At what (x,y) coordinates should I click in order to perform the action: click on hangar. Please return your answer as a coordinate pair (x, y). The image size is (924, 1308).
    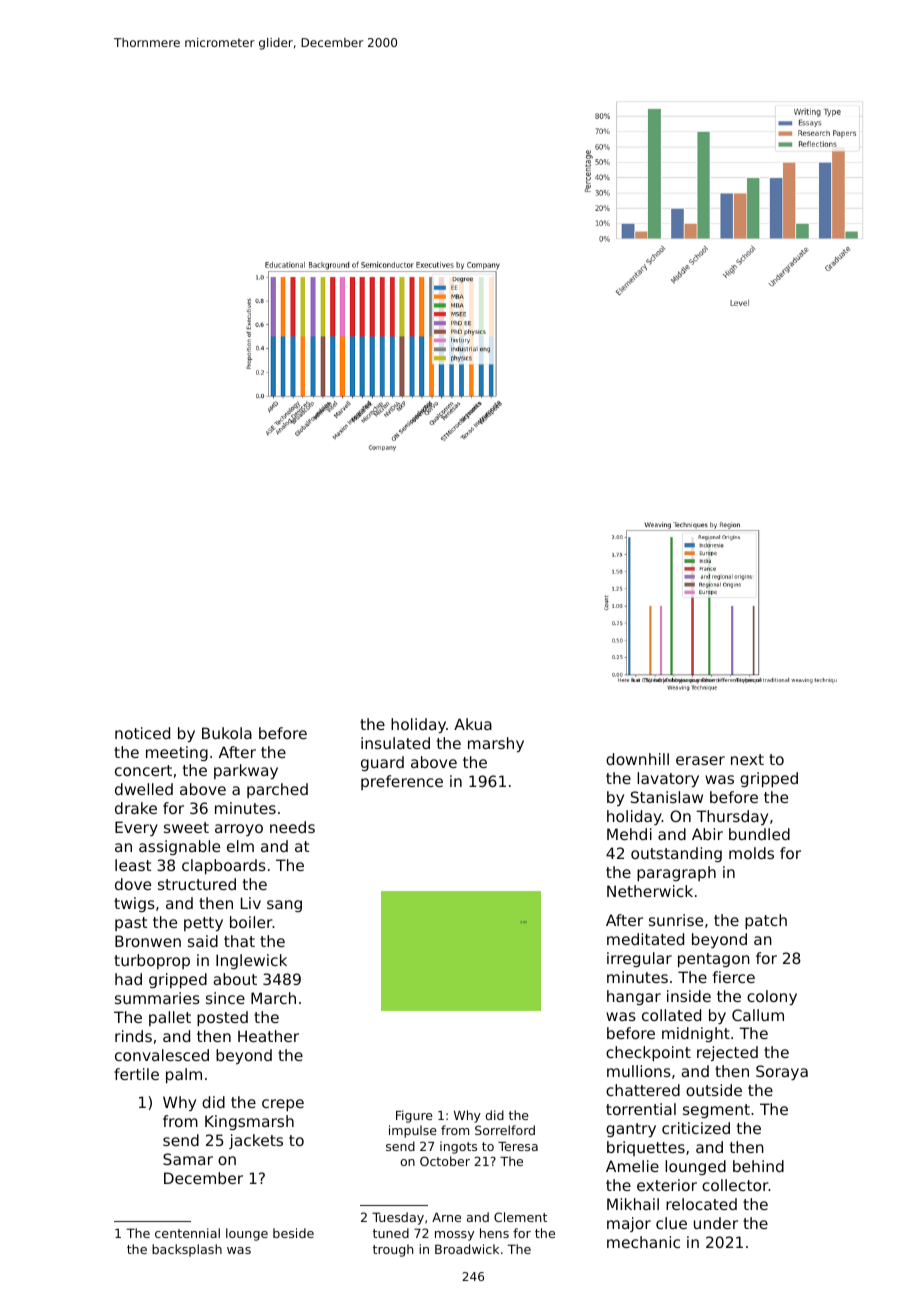
    Looking at the image, I should click on (634, 997).
